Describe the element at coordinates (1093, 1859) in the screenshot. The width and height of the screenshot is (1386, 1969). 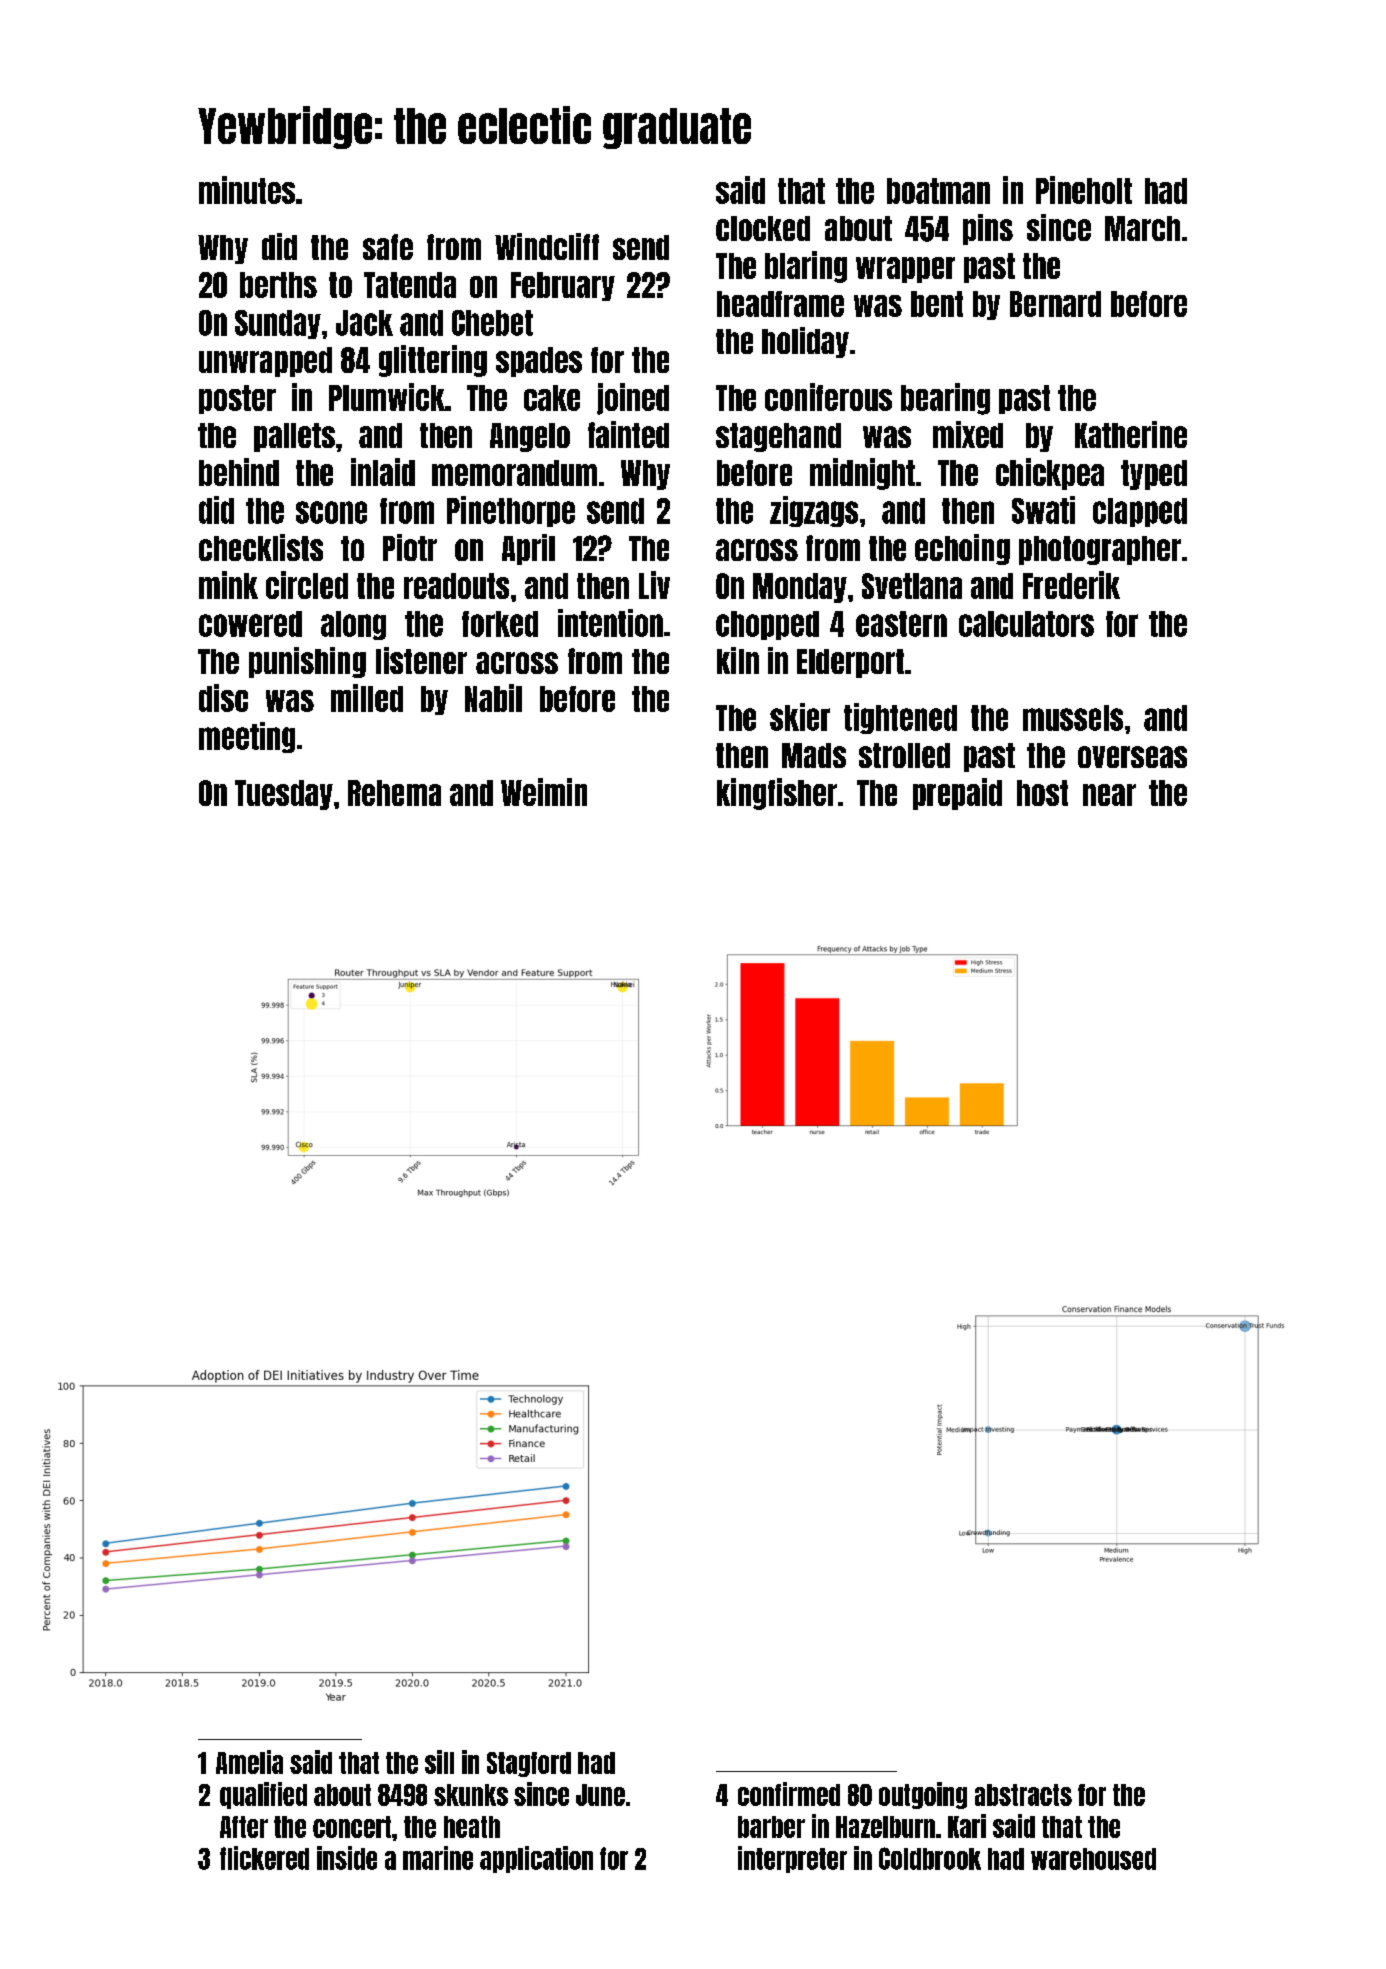
I see `warehoused` at that location.
